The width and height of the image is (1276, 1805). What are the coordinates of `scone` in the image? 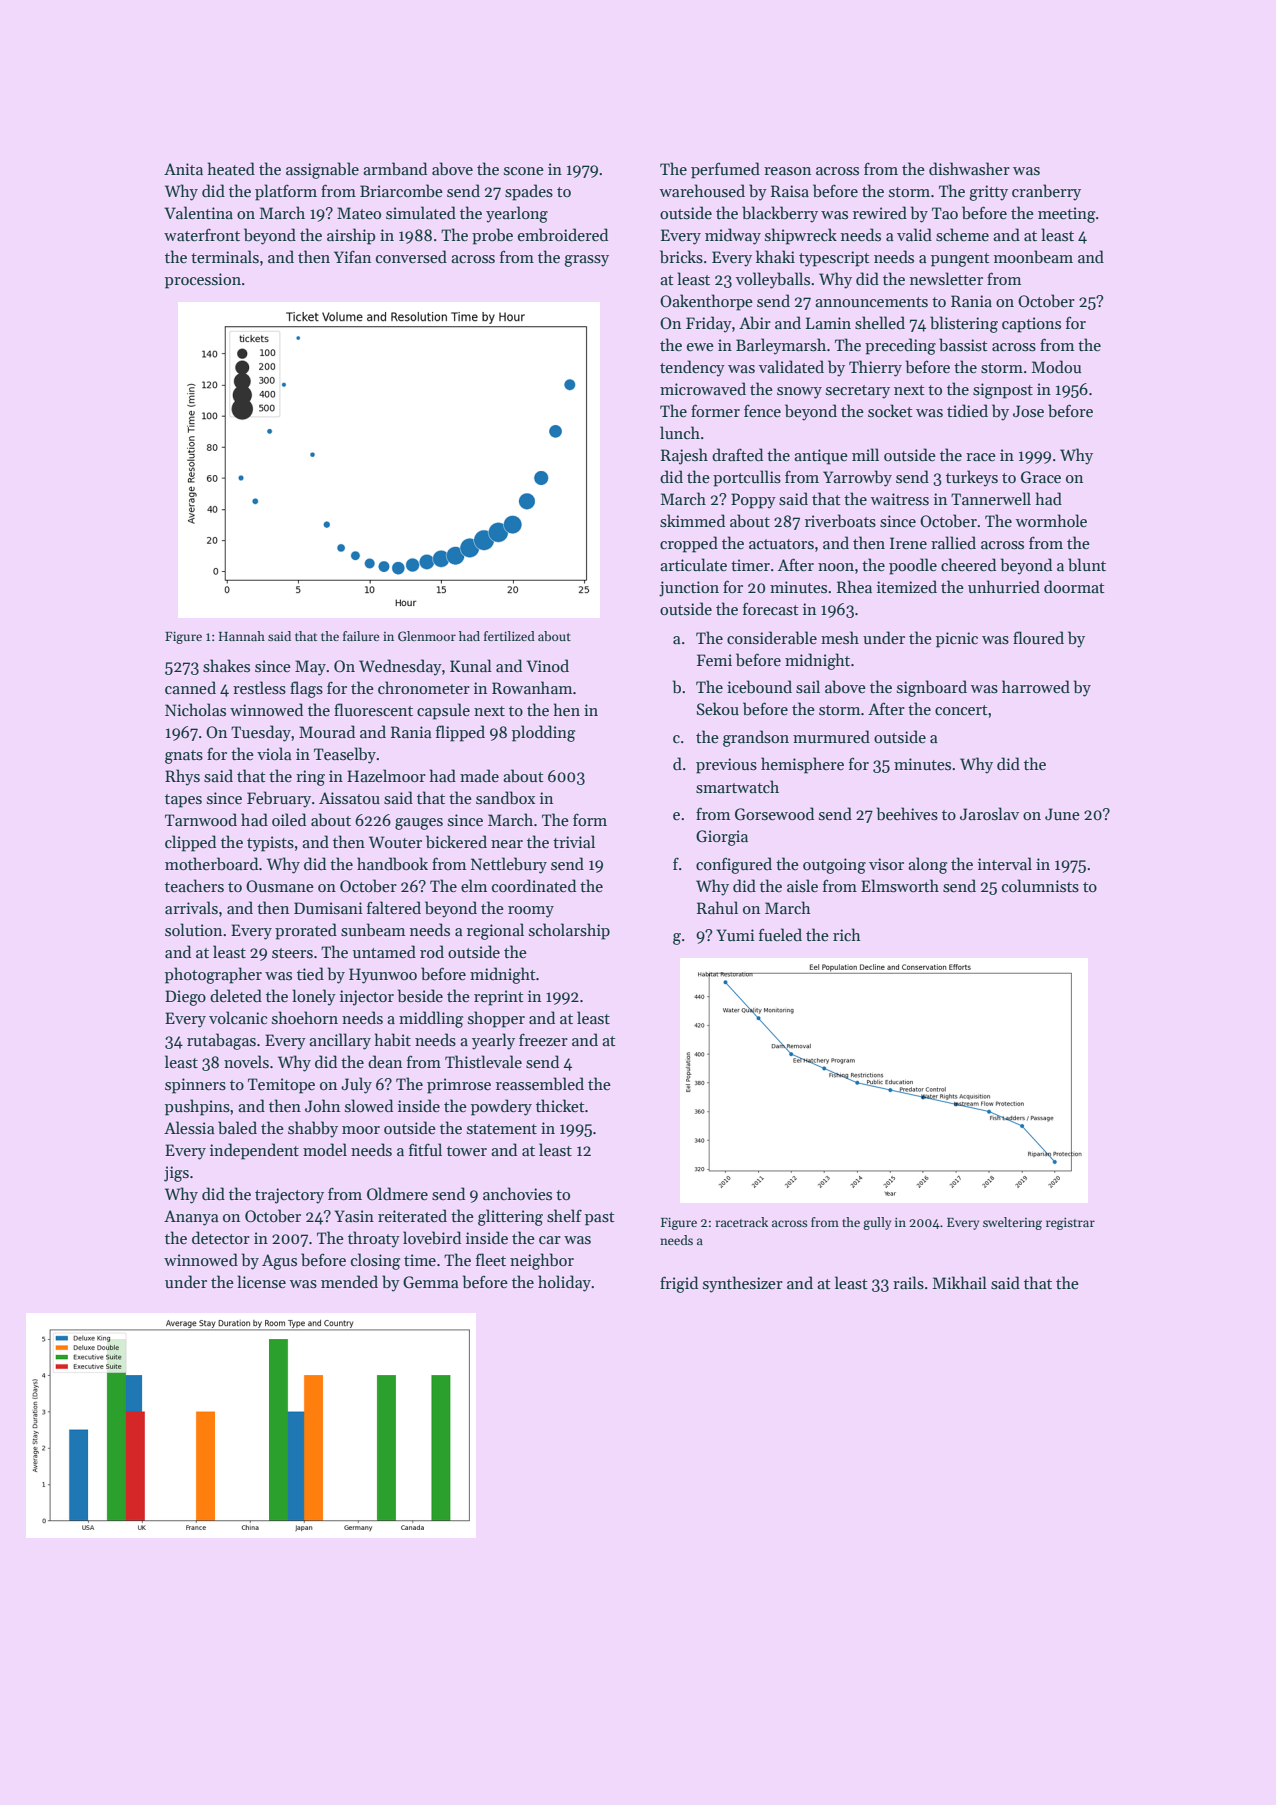 It's located at (524, 171).
